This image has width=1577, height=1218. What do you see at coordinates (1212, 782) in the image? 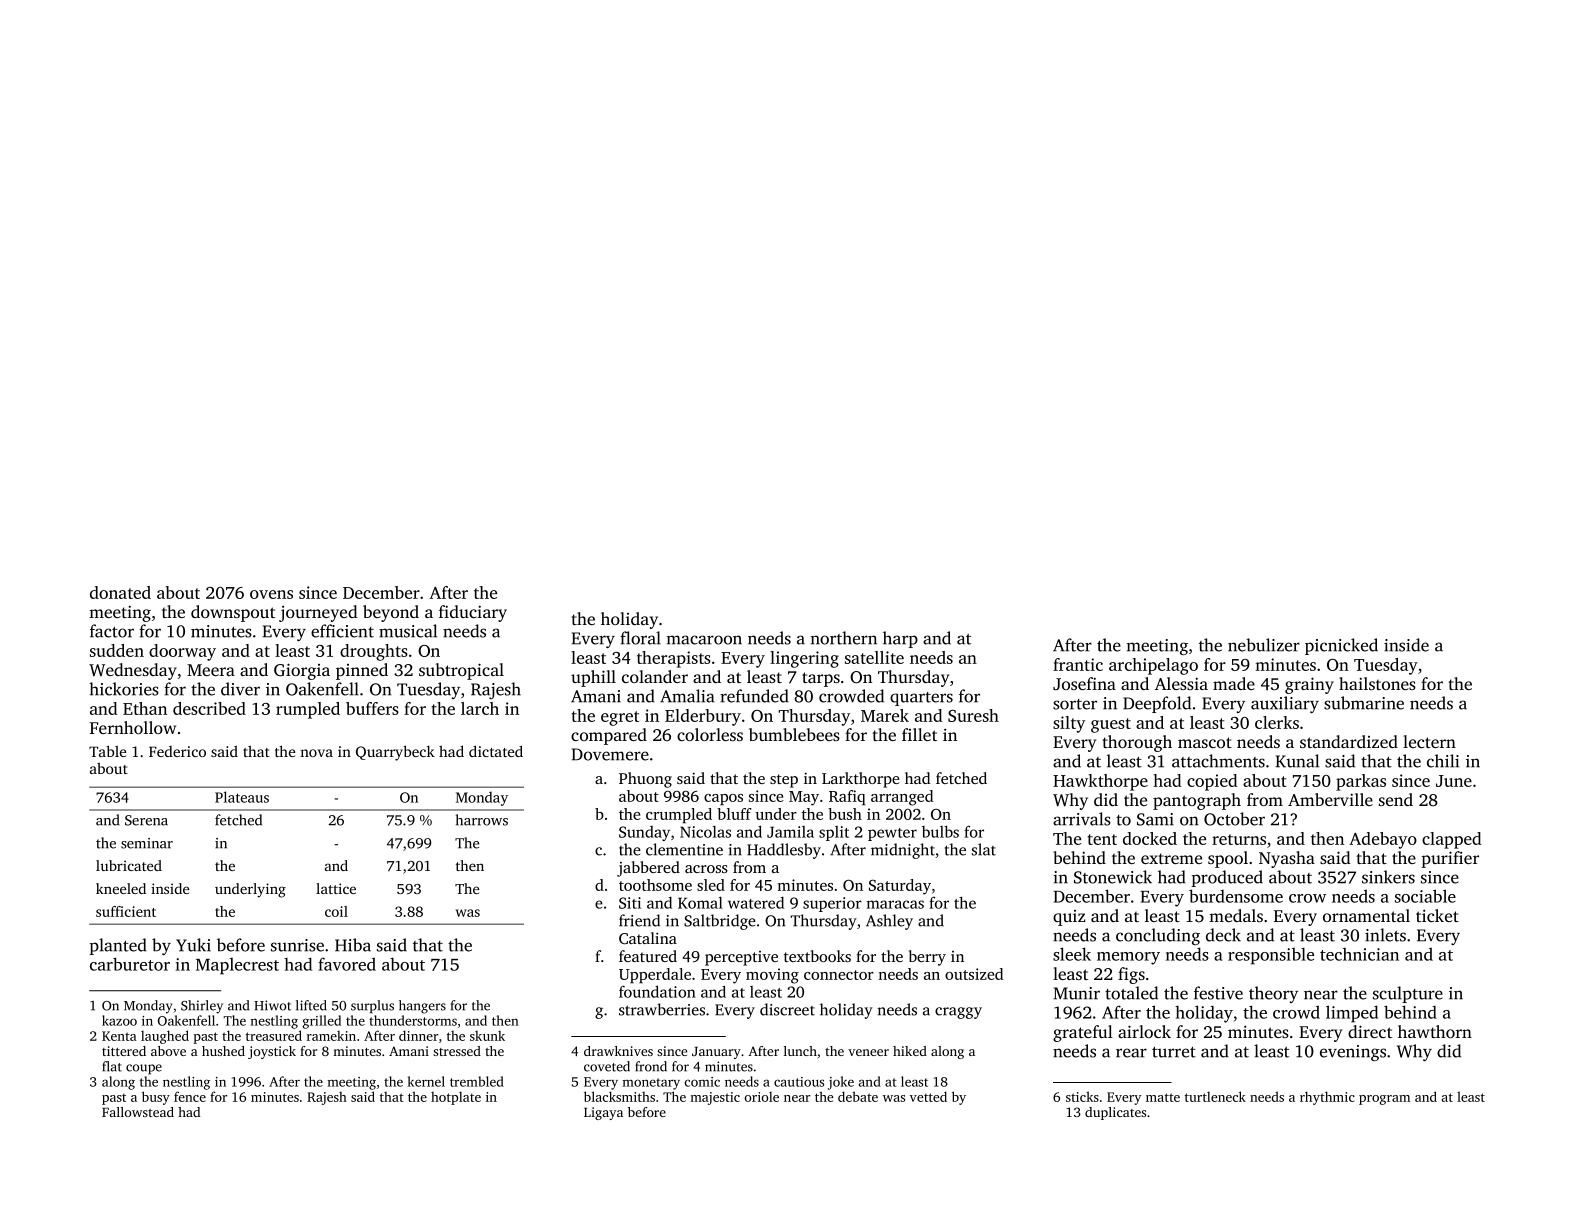
I see `copied` at bounding box center [1212, 782].
